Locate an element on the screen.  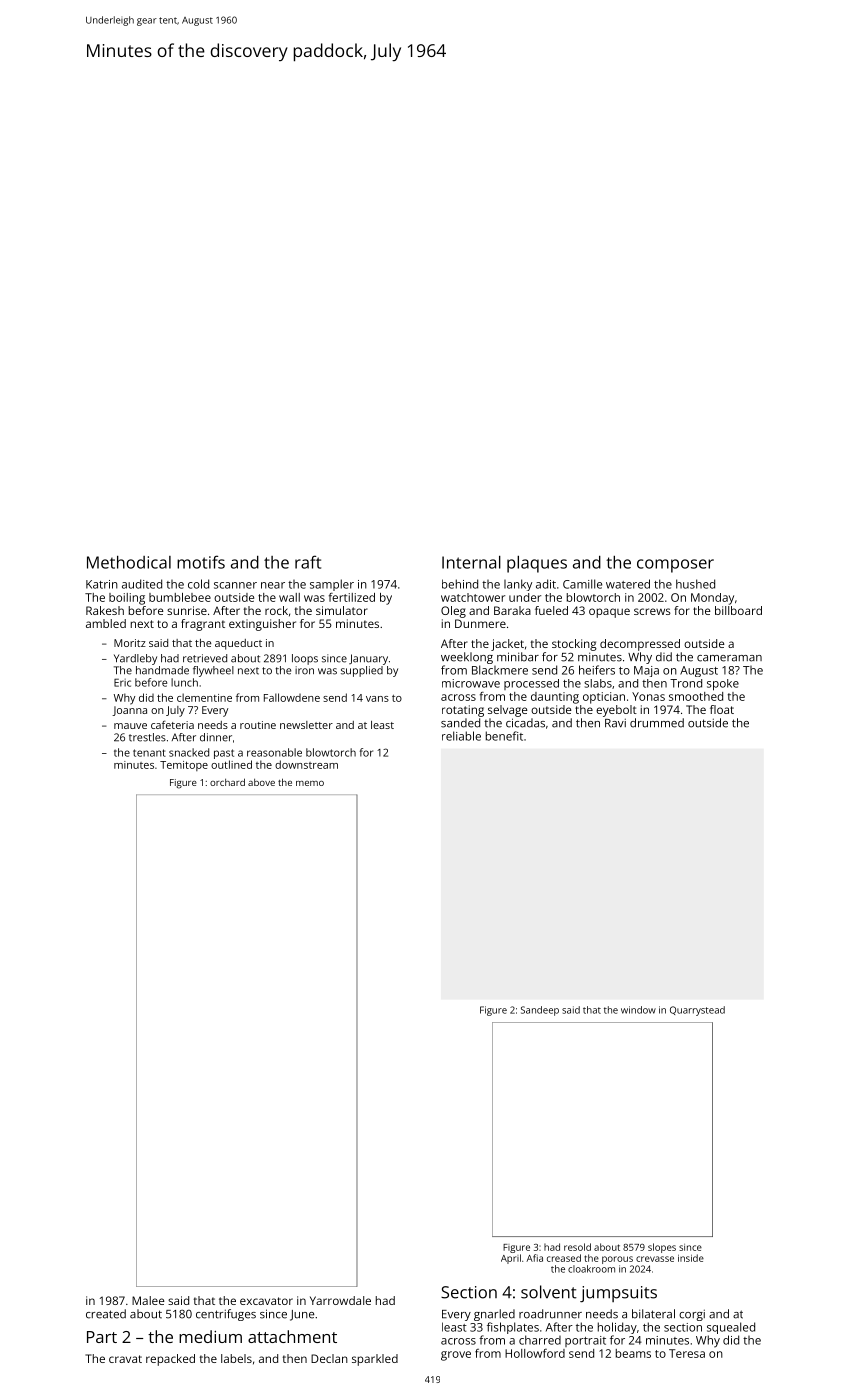
slopes is located at coordinates (662, 1248).
